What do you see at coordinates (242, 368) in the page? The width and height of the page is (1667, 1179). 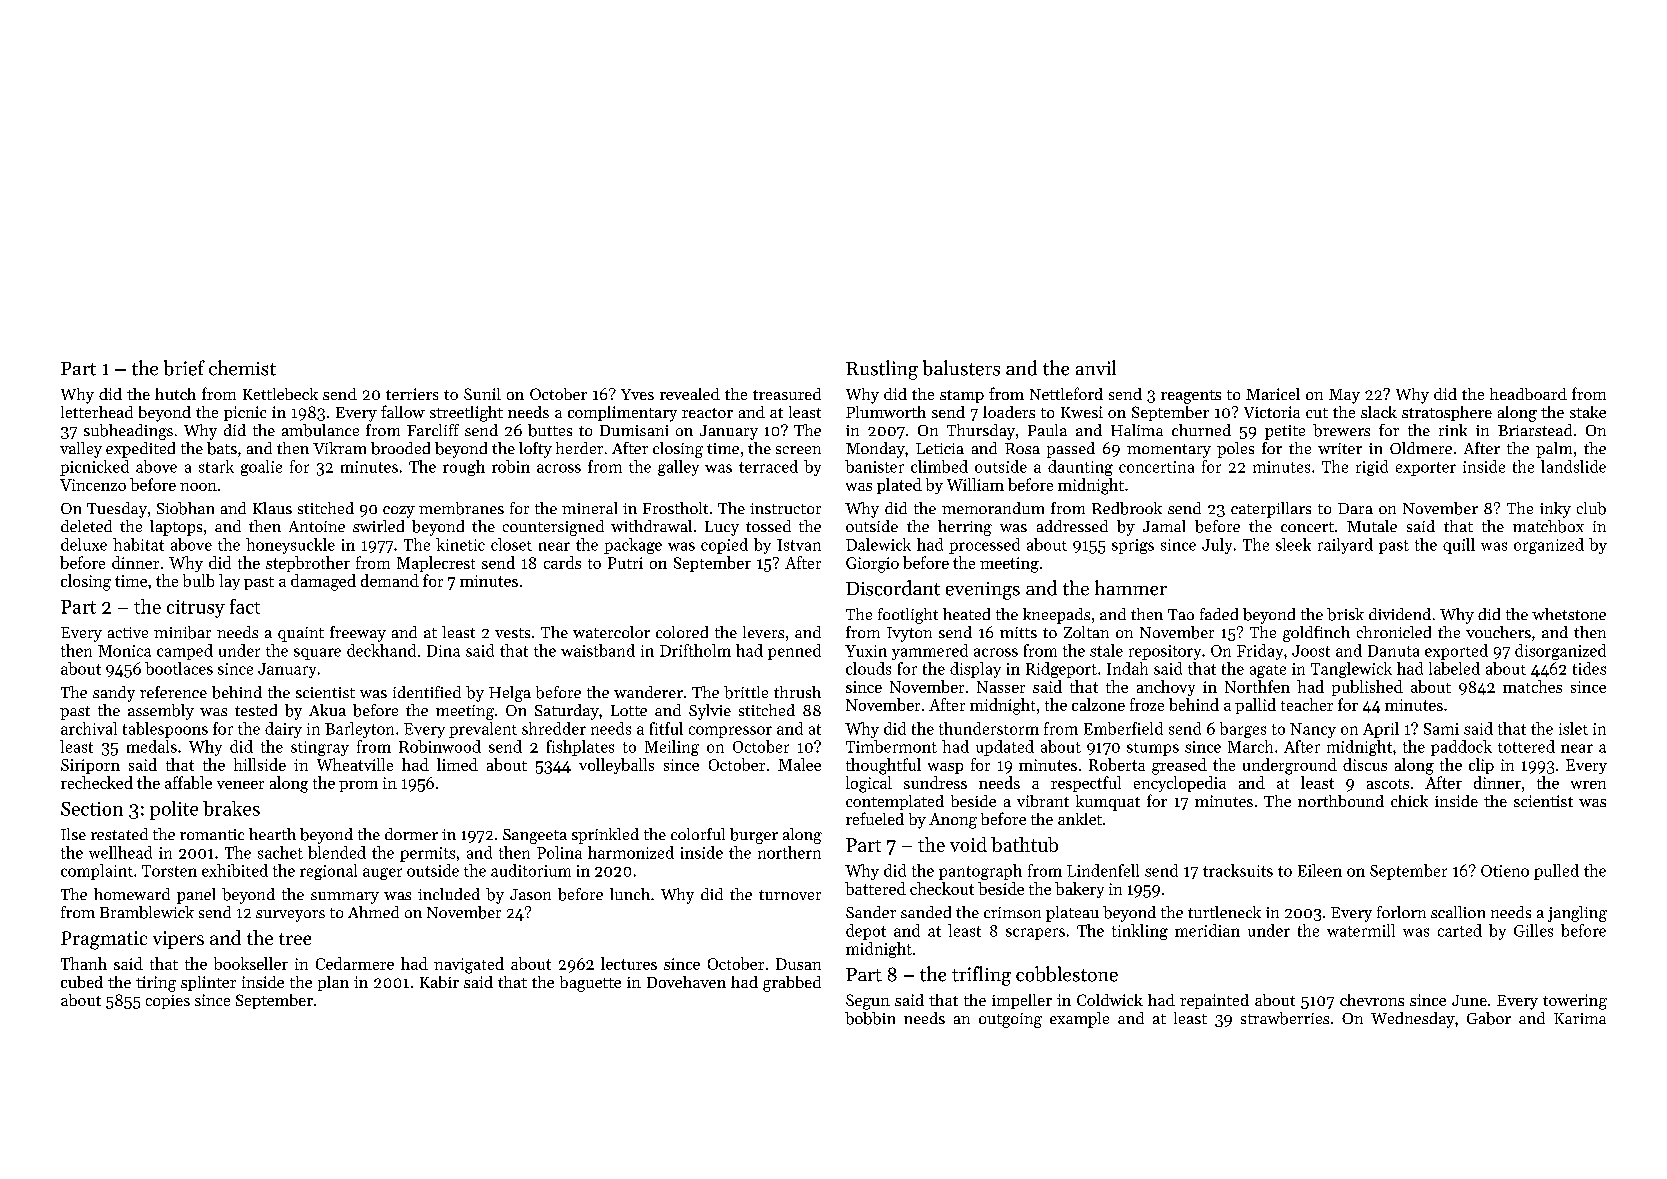 I see `chemist` at bounding box center [242, 368].
